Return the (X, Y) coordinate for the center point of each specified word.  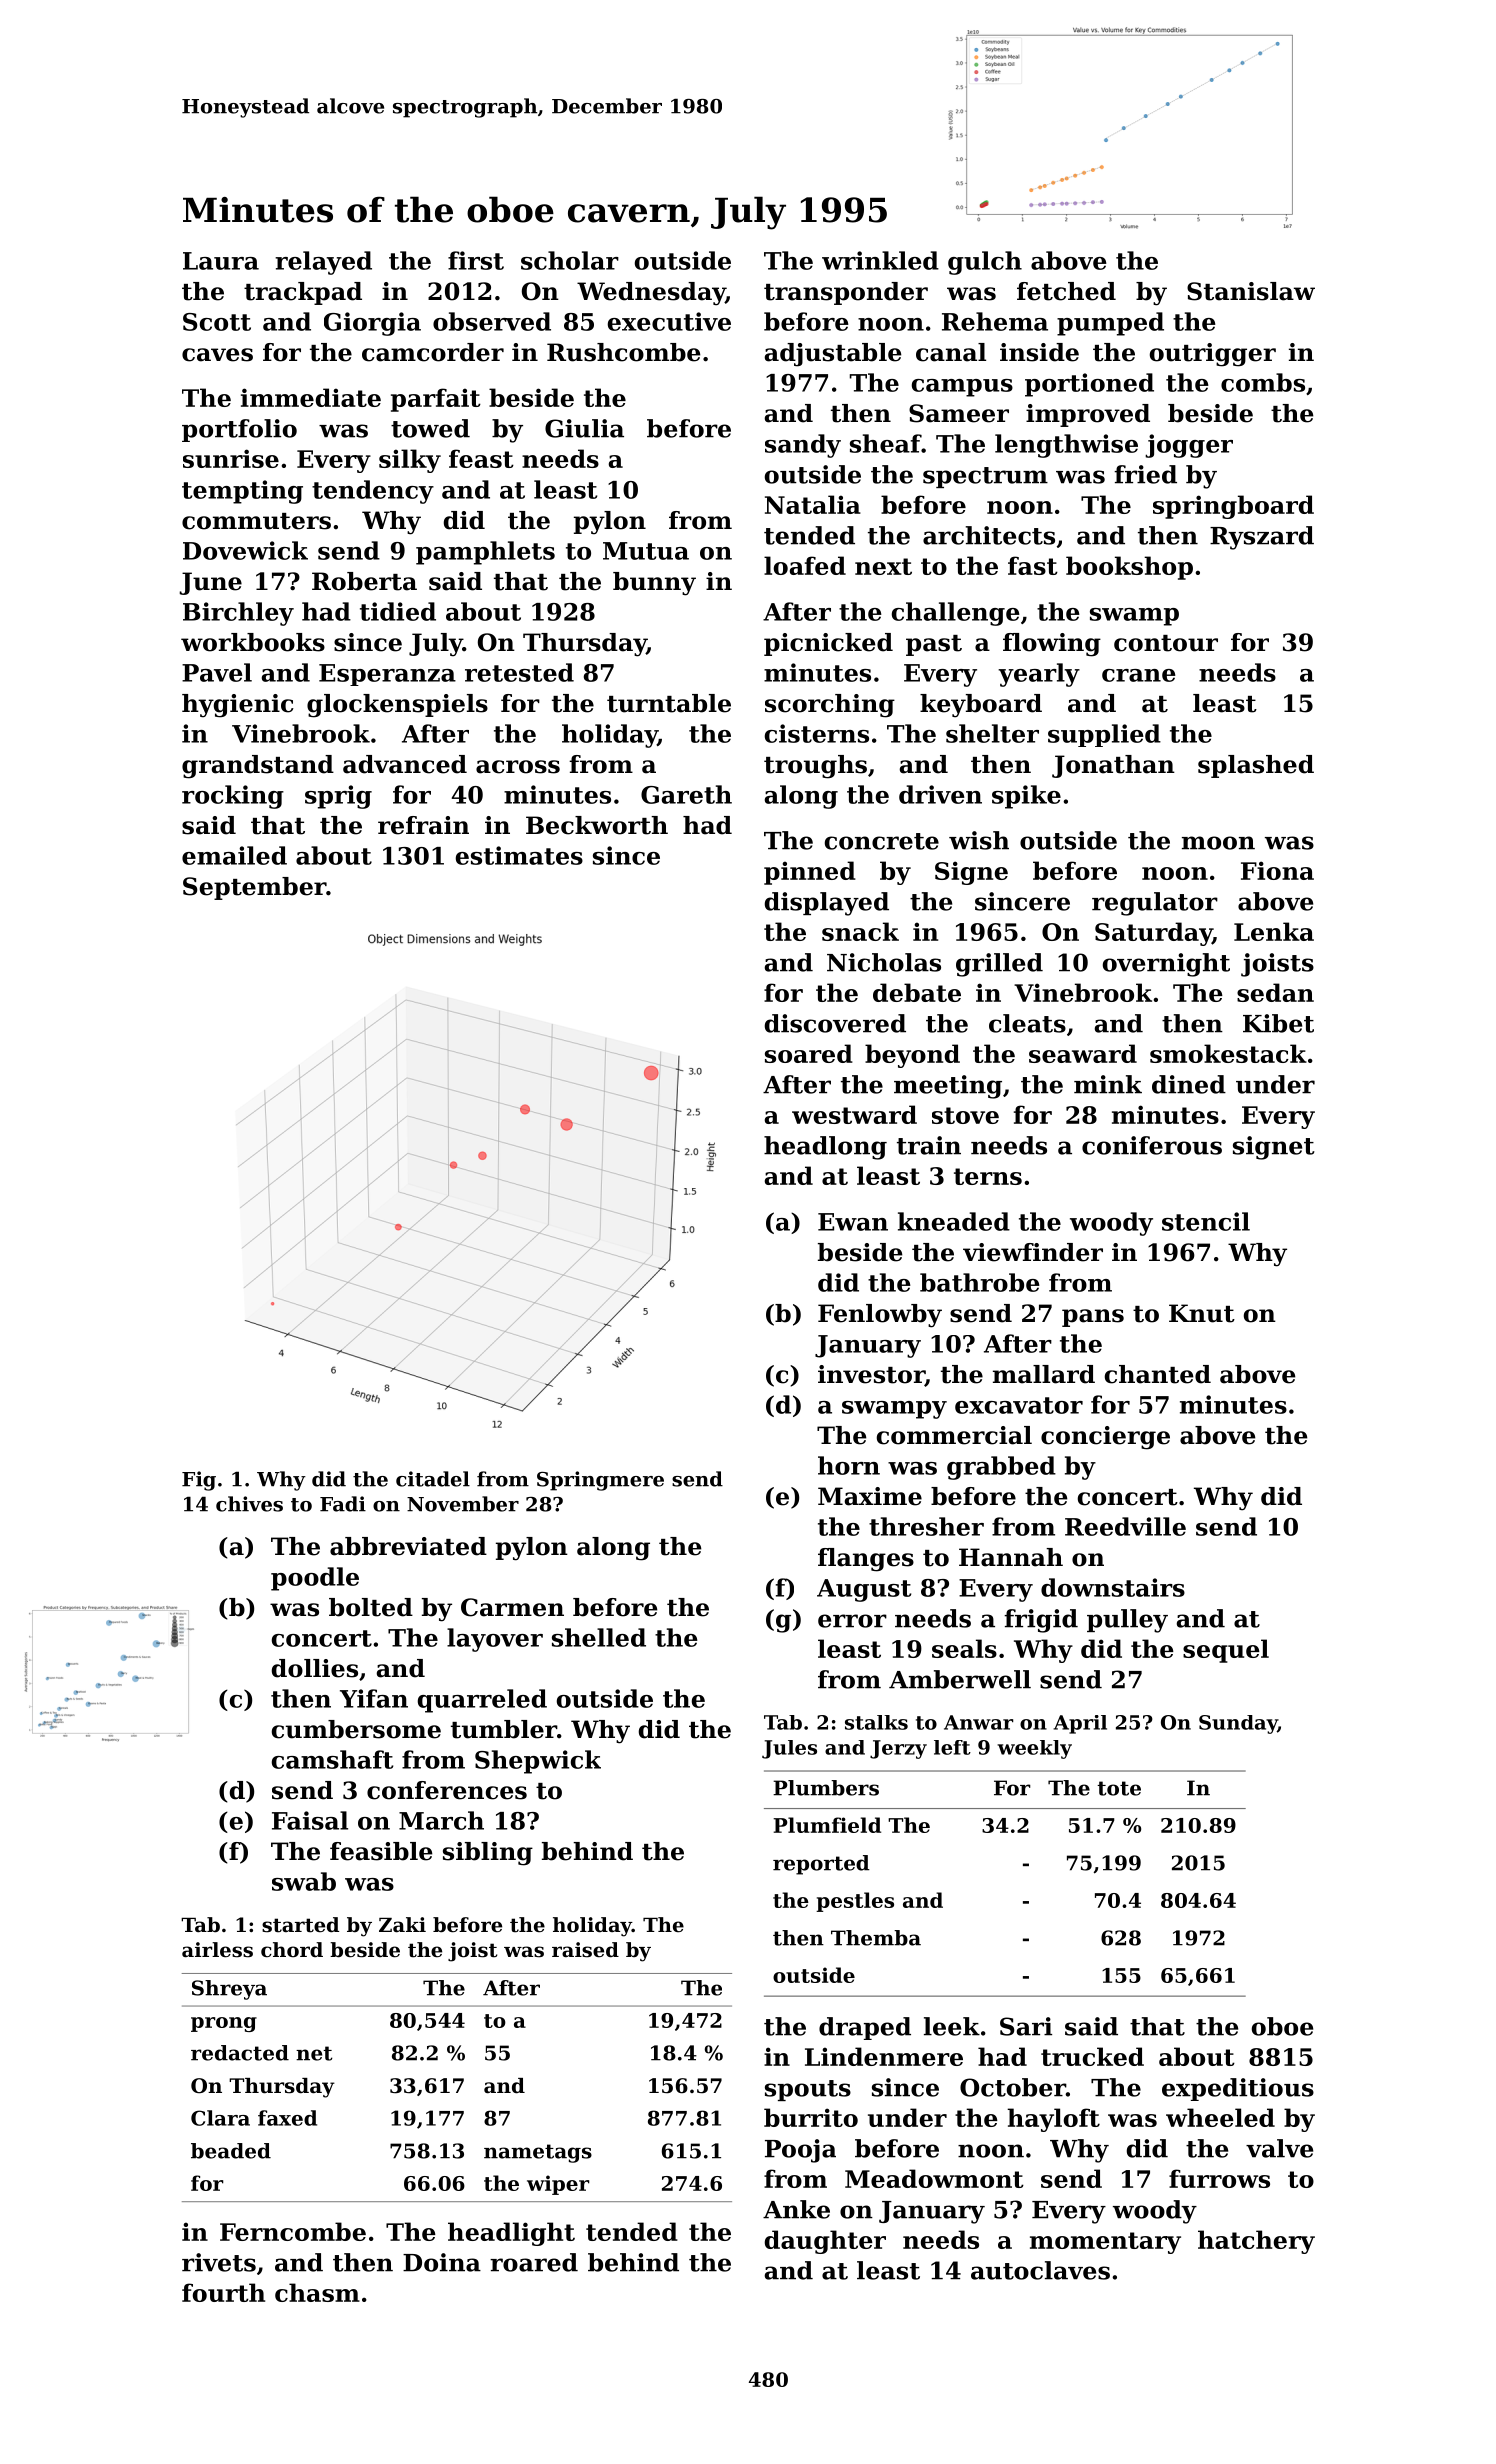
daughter (825, 2242)
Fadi (343, 1504)
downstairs (1113, 1587)
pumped (1110, 324)
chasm (317, 2292)
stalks (876, 1722)
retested (519, 672)
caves (217, 355)
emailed (234, 855)
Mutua (646, 551)
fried (1145, 474)
